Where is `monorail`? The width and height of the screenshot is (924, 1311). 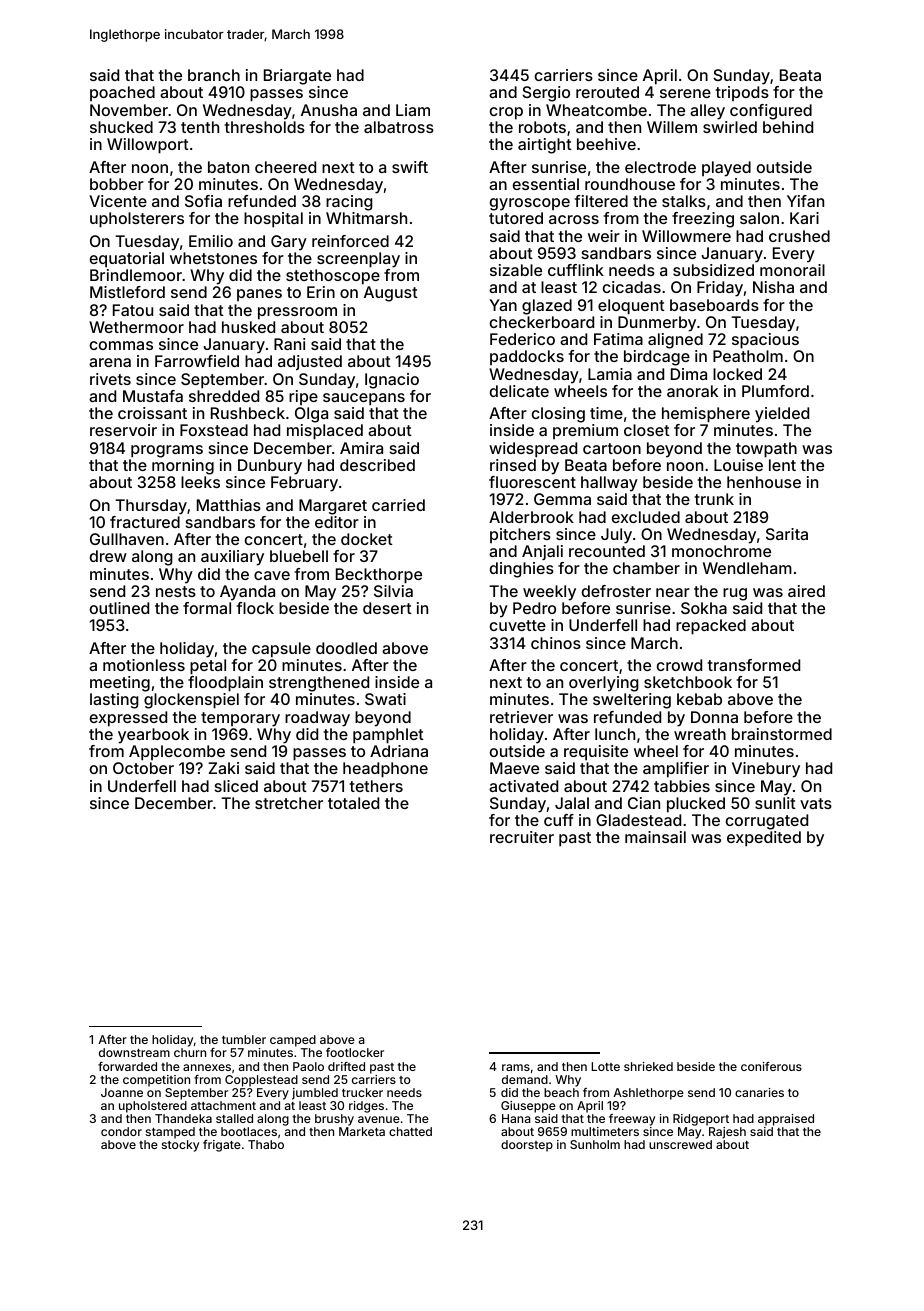
monorail is located at coordinates (792, 270).
